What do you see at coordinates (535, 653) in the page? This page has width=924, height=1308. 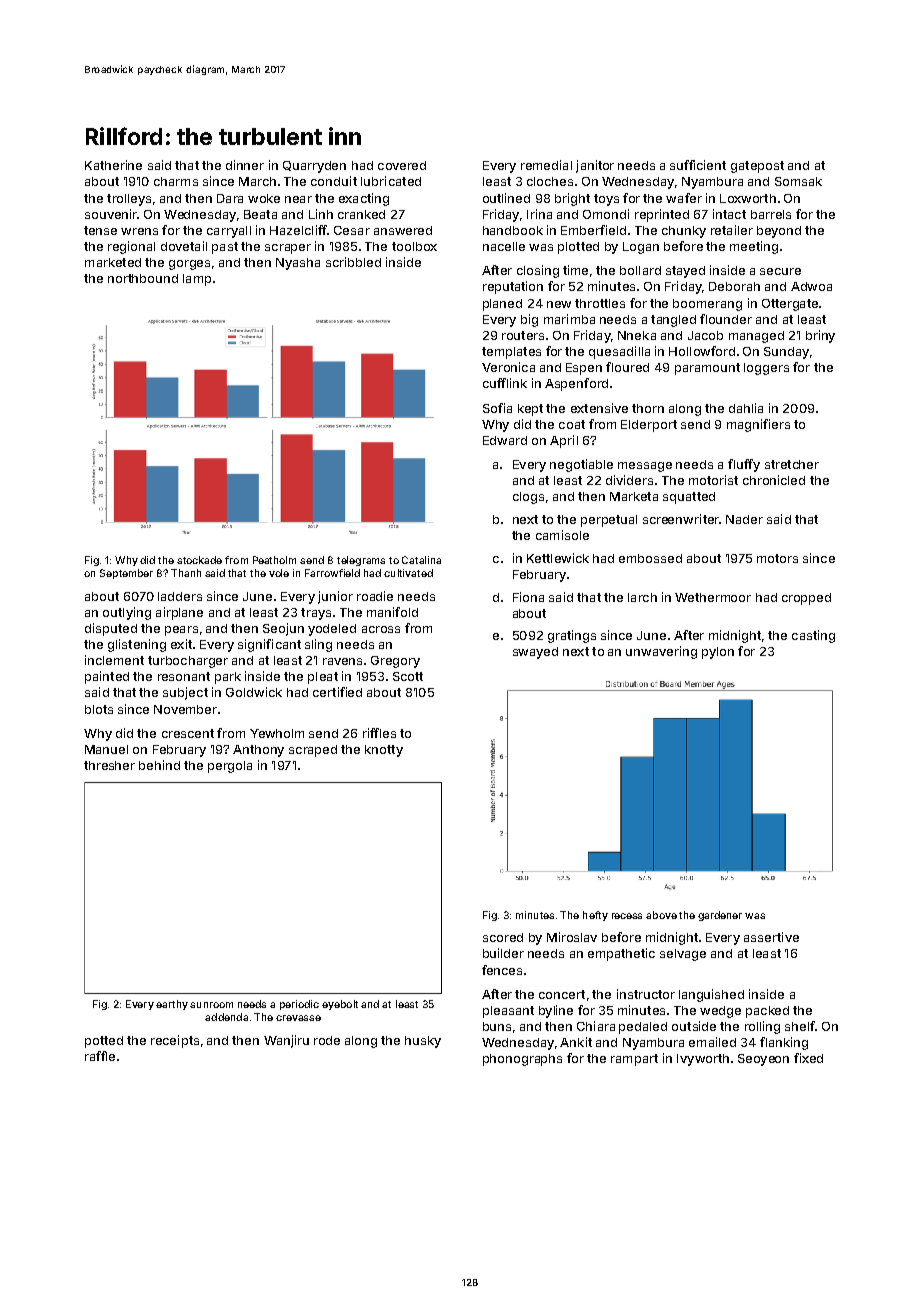 I see `swayed` at bounding box center [535, 653].
